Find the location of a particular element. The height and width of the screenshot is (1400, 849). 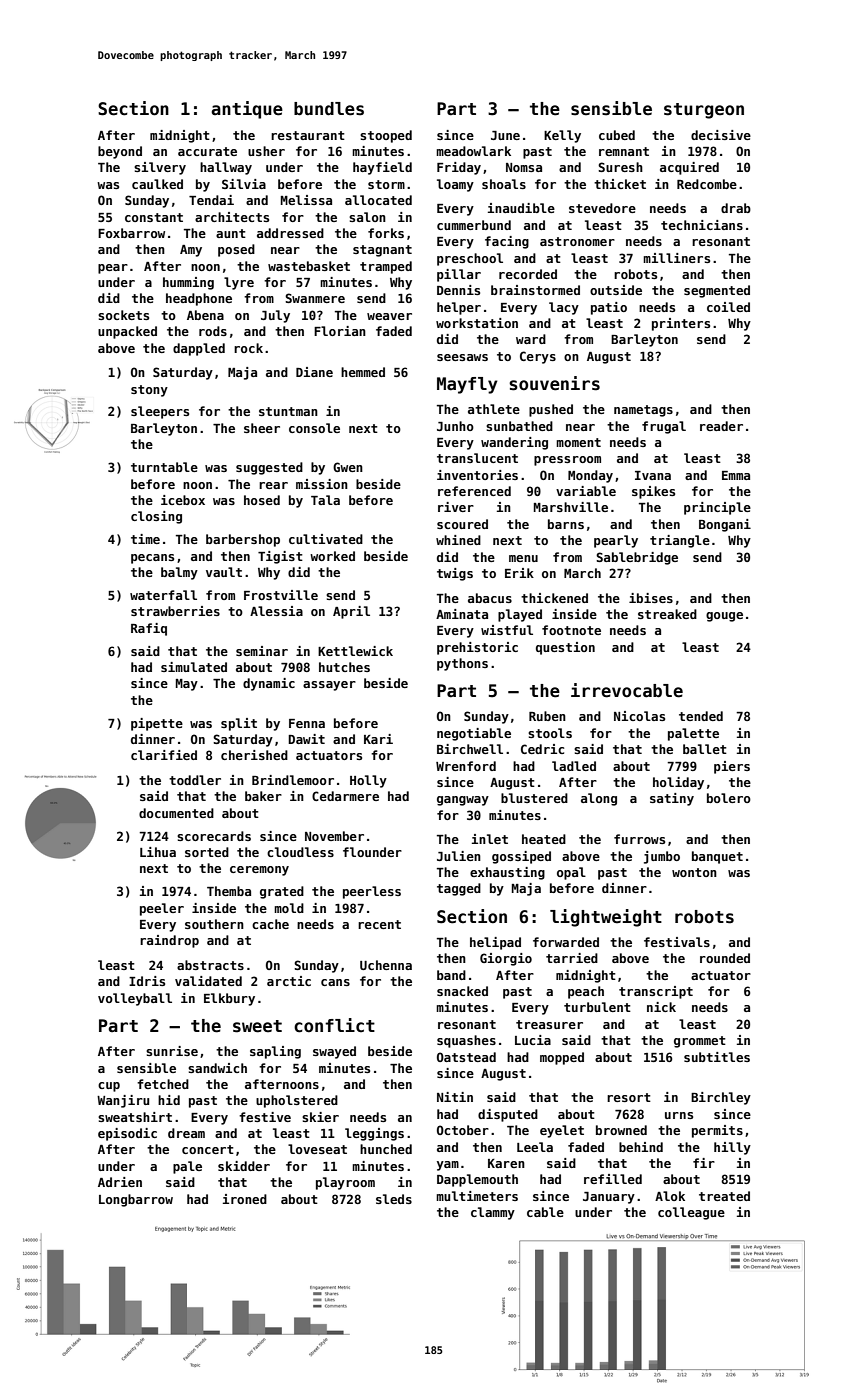

pressroom is located at coordinates (567, 461).
